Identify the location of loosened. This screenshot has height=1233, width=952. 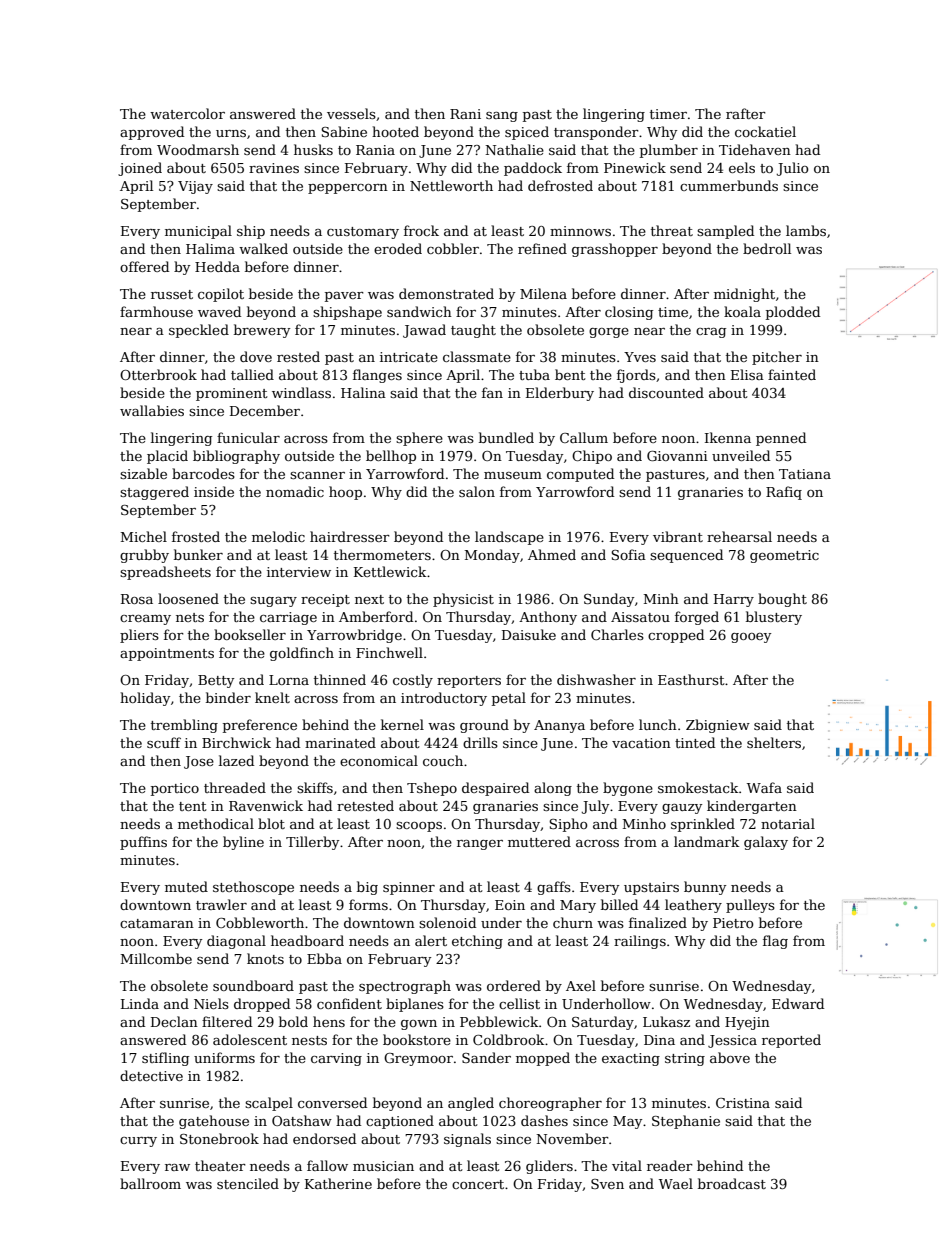
(188, 598).
